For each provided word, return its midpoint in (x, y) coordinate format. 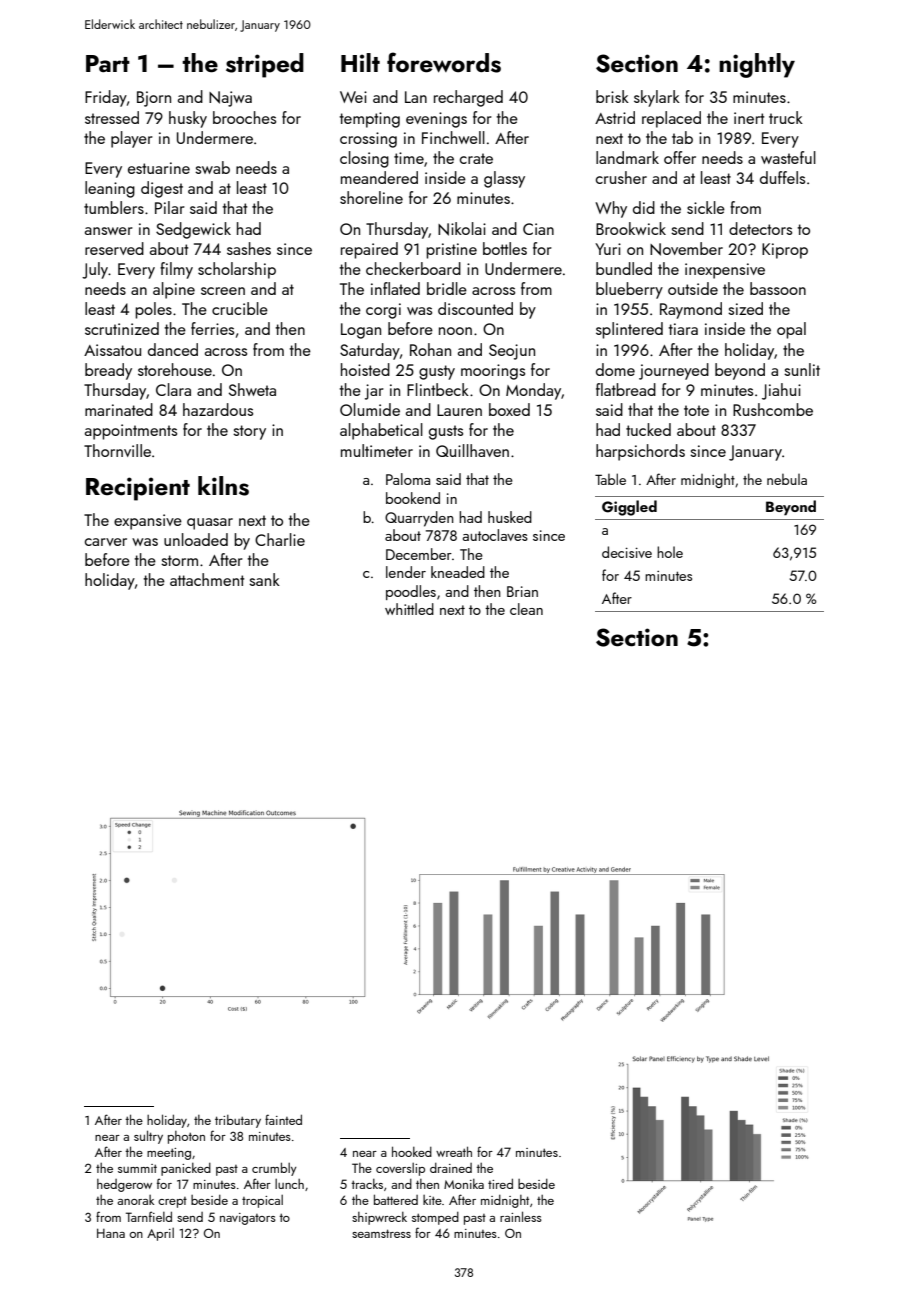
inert (749, 118)
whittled (409, 609)
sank (264, 579)
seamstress (381, 1233)
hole (670, 552)
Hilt (360, 62)
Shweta (252, 389)
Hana (111, 1233)
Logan (361, 331)
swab (212, 167)
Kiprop (785, 251)
